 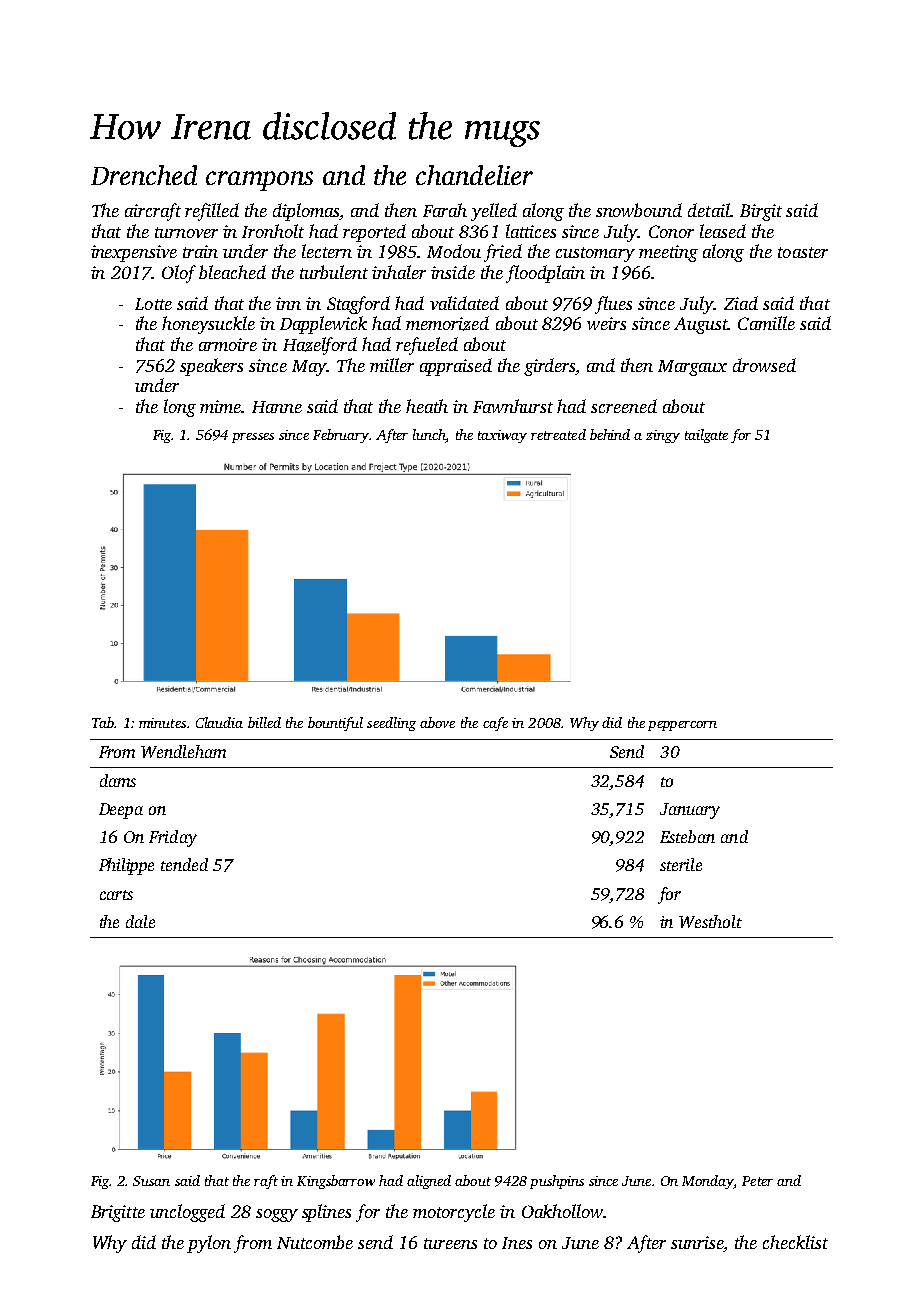 I want to click on presses, so click(x=253, y=438).
